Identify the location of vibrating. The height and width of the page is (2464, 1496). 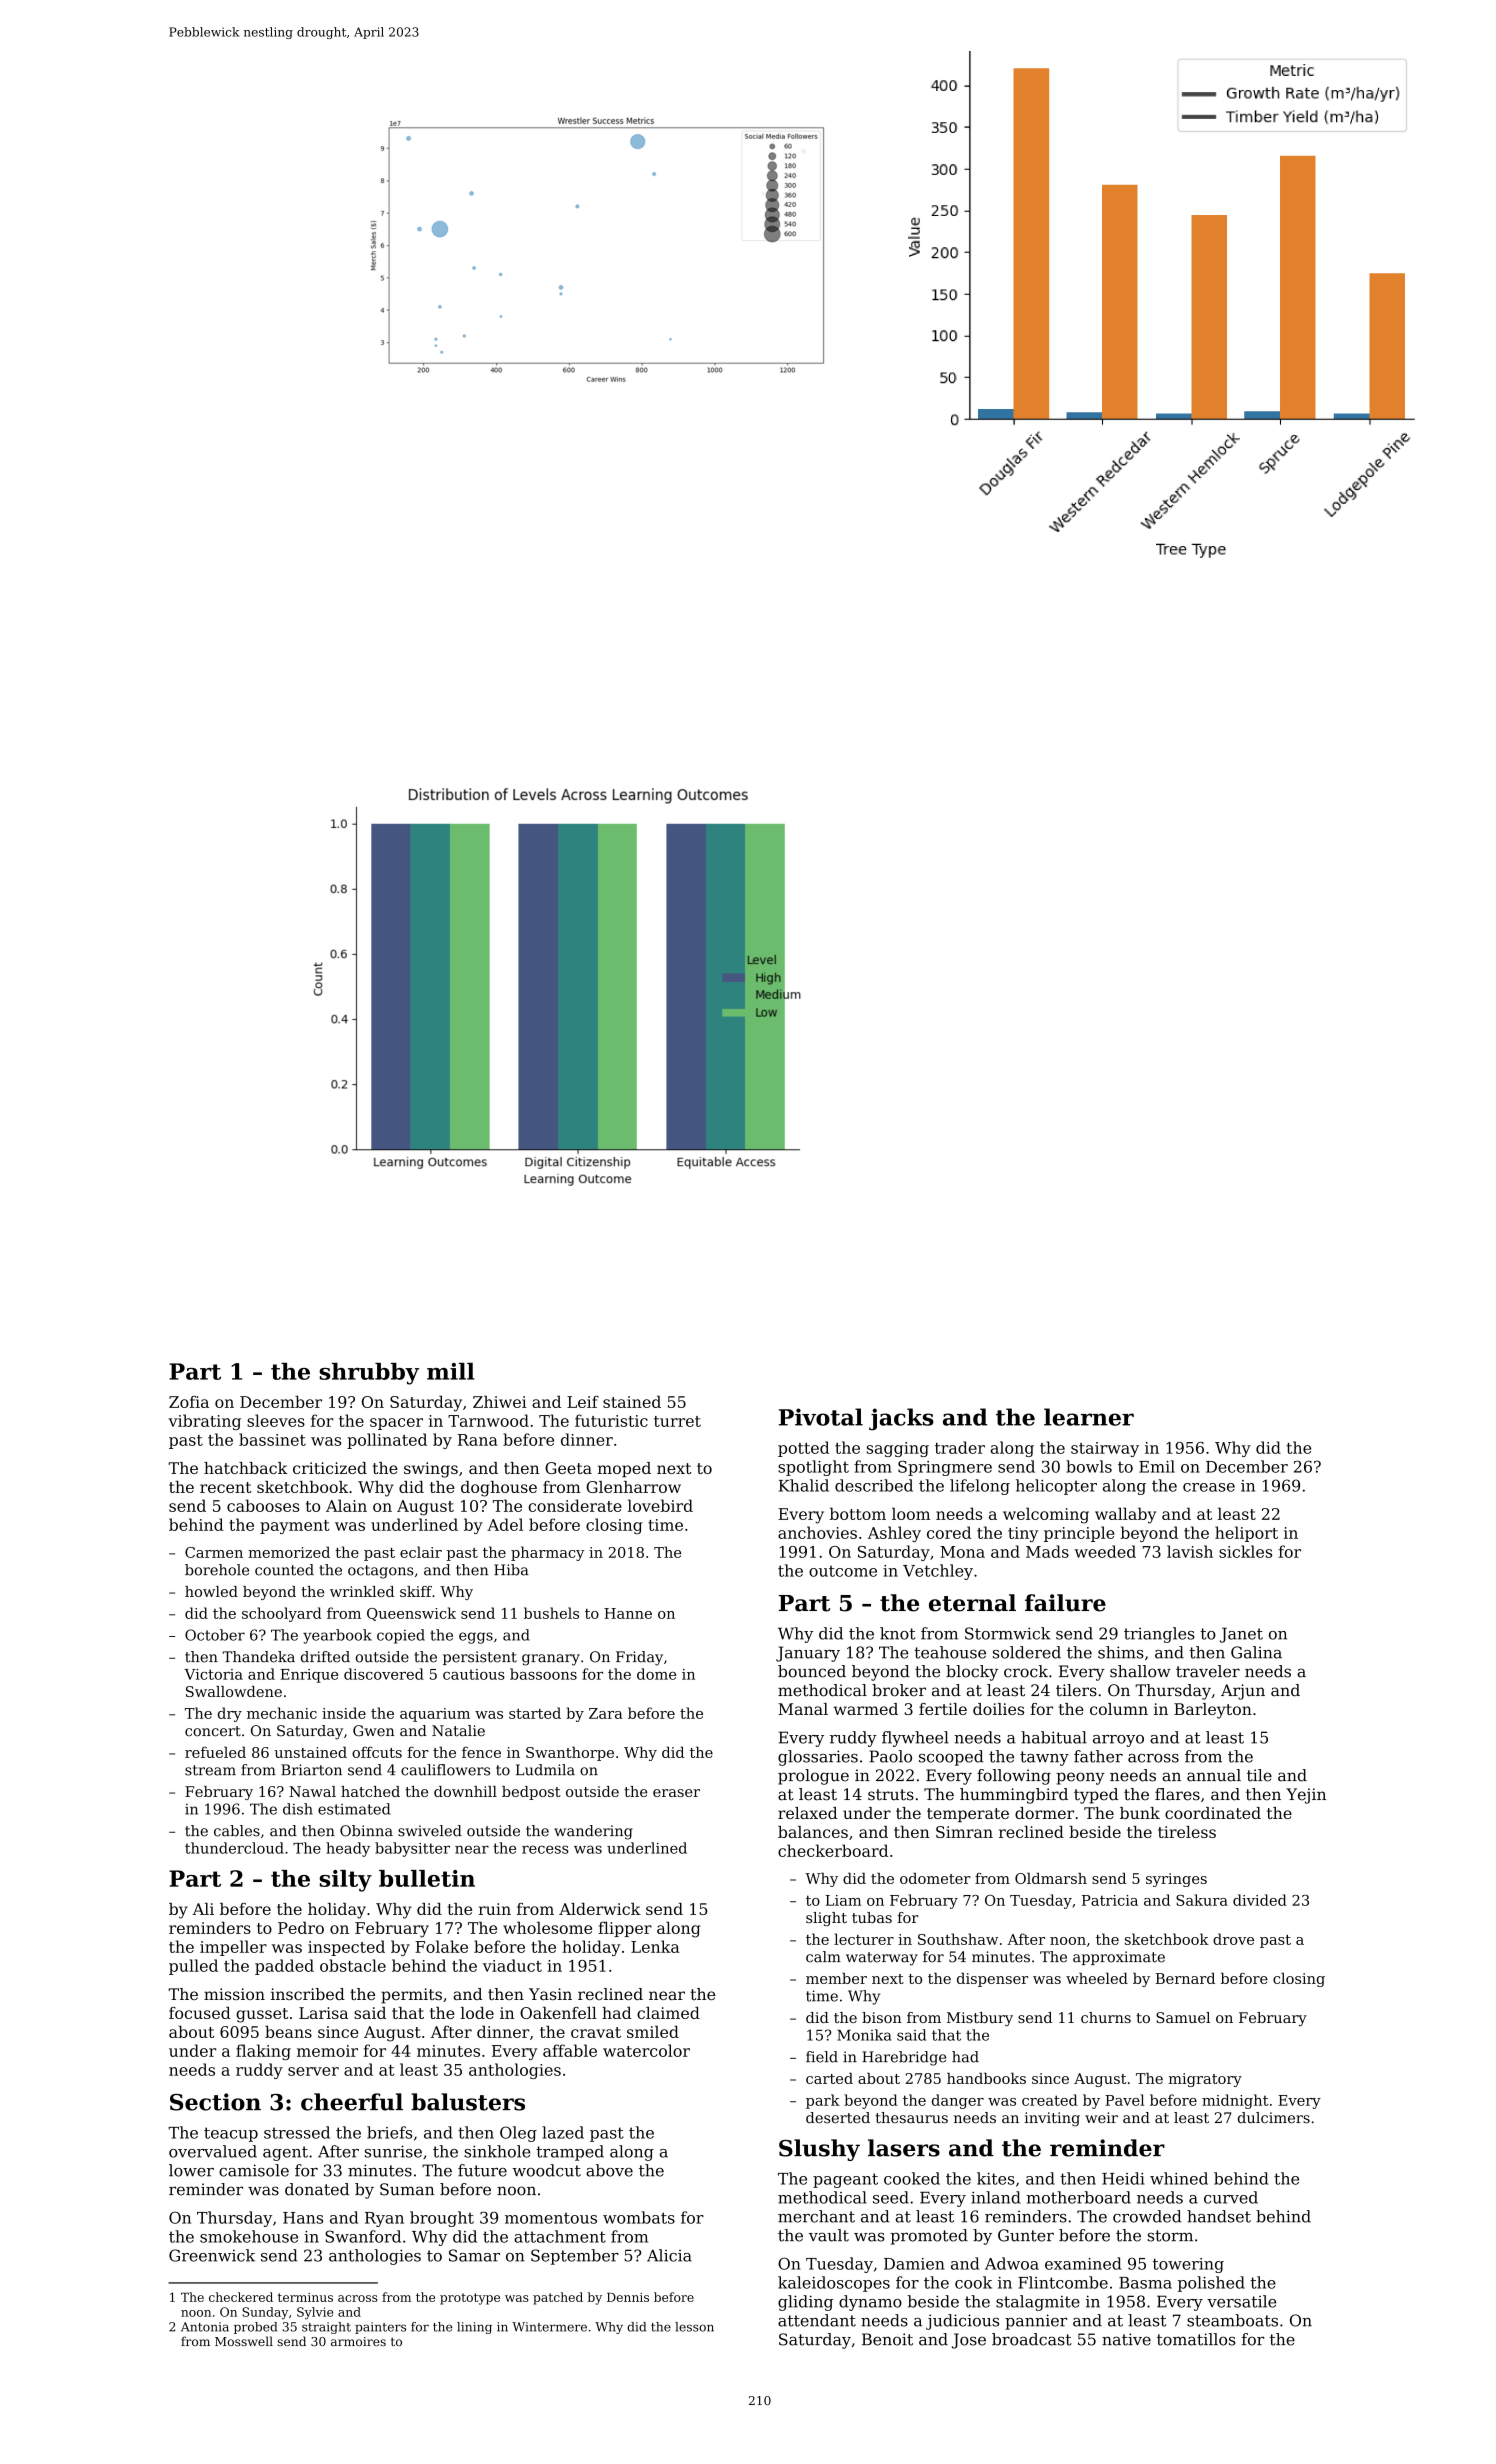
(204, 1422).
